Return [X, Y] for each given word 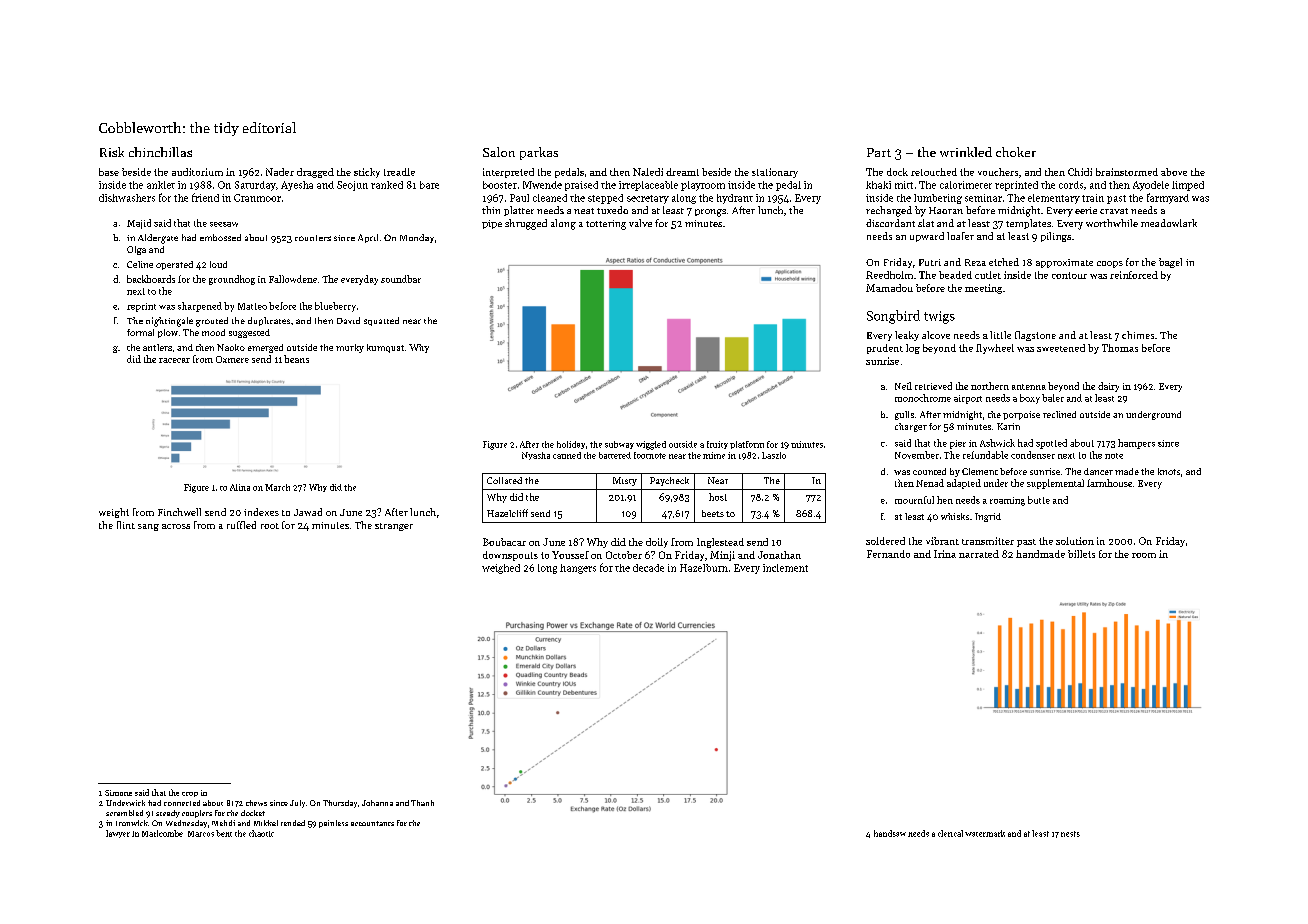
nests [1070, 834]
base [109, 172]
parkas [539, 153]
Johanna [377, 803]
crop [190, 794]
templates [1028, 224]
